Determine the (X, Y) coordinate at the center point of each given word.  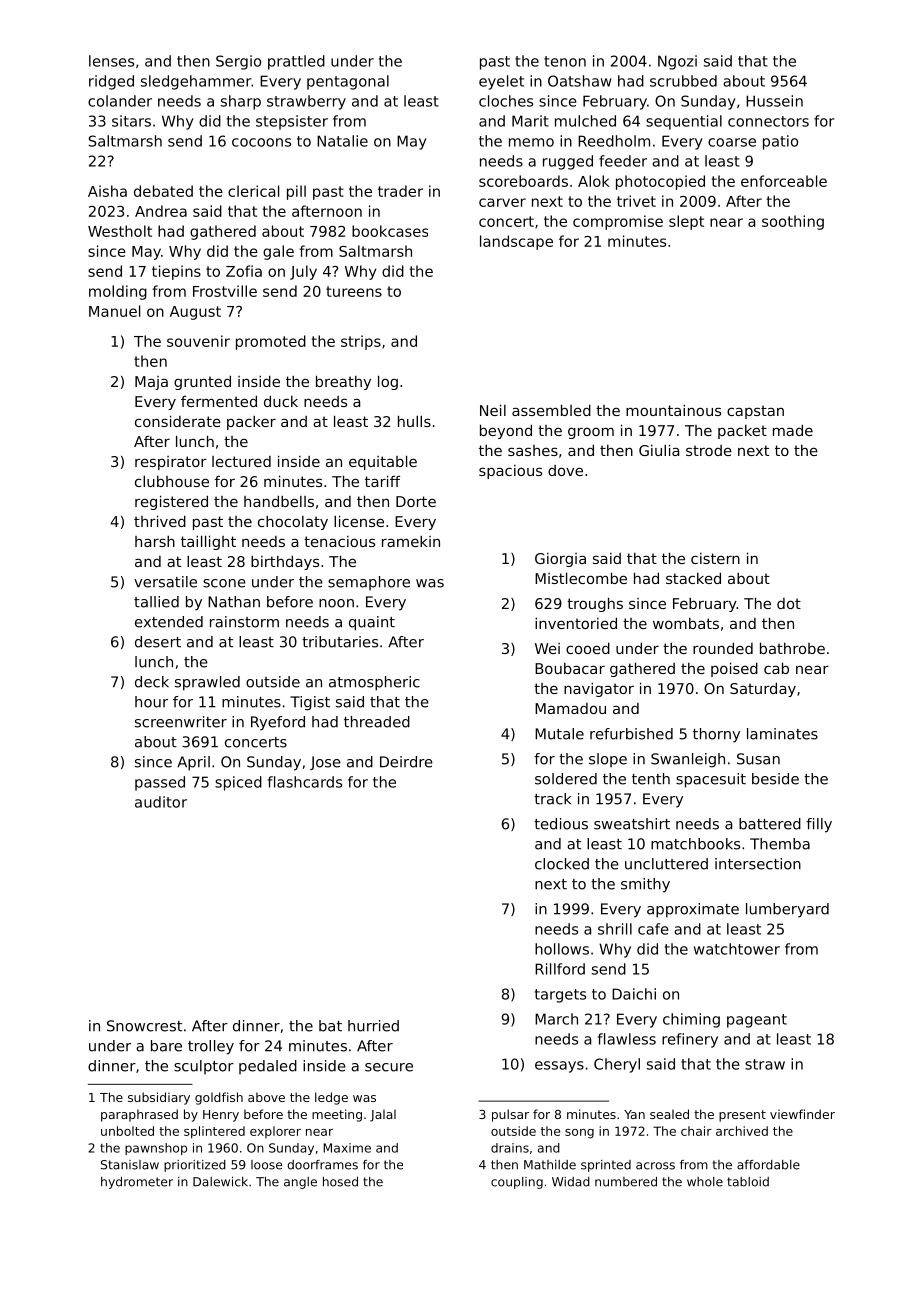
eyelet (501, 82)
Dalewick (220, 1182)
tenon (565, 61)
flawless (627, 1039)
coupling (517, 1183)
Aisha (107, 191)
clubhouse (172, 481)
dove (565, 470)
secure (389, 1067)
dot (789, 603)
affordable (768, 1165)
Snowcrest (144, 1026)
